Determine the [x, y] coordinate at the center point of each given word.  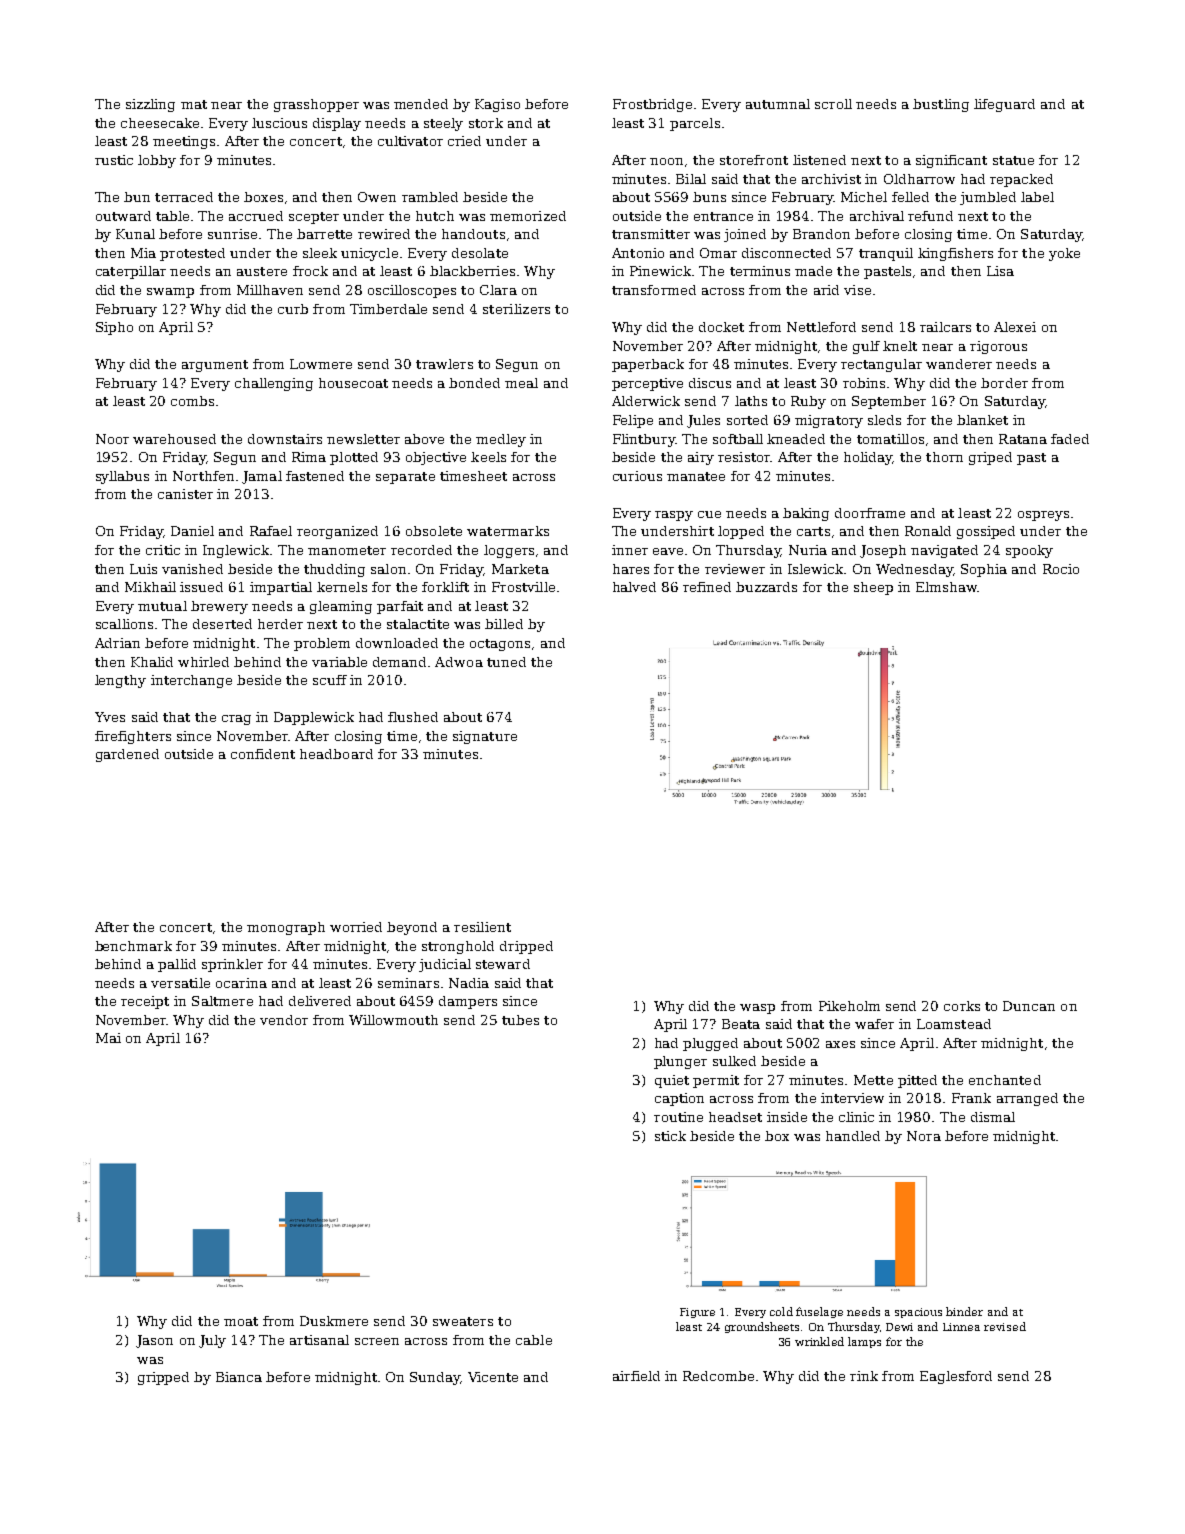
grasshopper [316, 105]
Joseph [883, 551]
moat [241, 1321]
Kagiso [497, 105]
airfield [636, 1376]
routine [678, 1117]
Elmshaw [946, 587]
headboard [336, 754]
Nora [924, 1136]
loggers [509, 551]
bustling [941, 105]
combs [192, 401]
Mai [108, 1038]
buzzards [766, 587]
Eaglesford [956, 1377]
